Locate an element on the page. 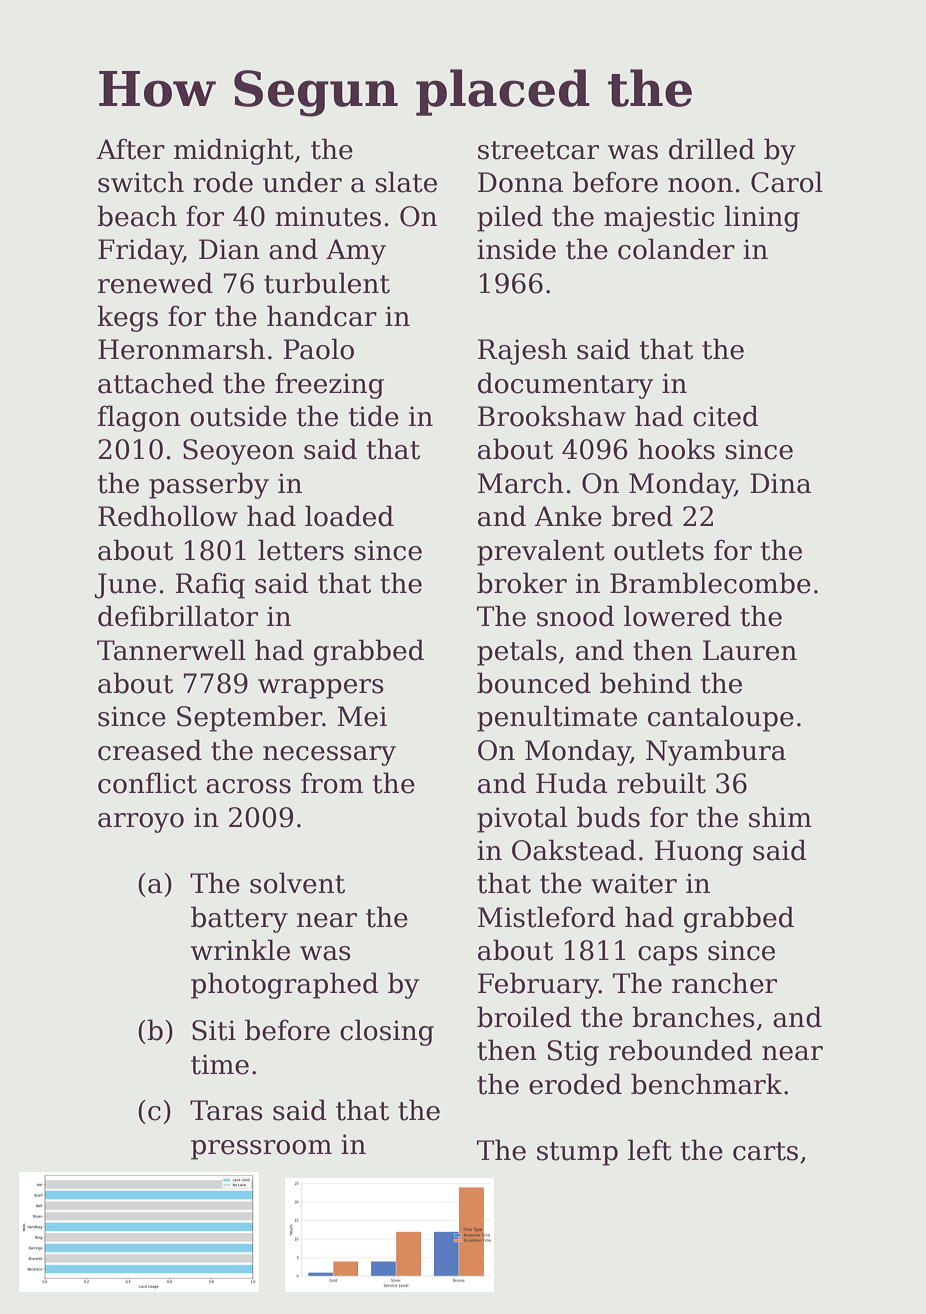 The image size is (926, 1314). broker is located at coordinates (522, 583).
